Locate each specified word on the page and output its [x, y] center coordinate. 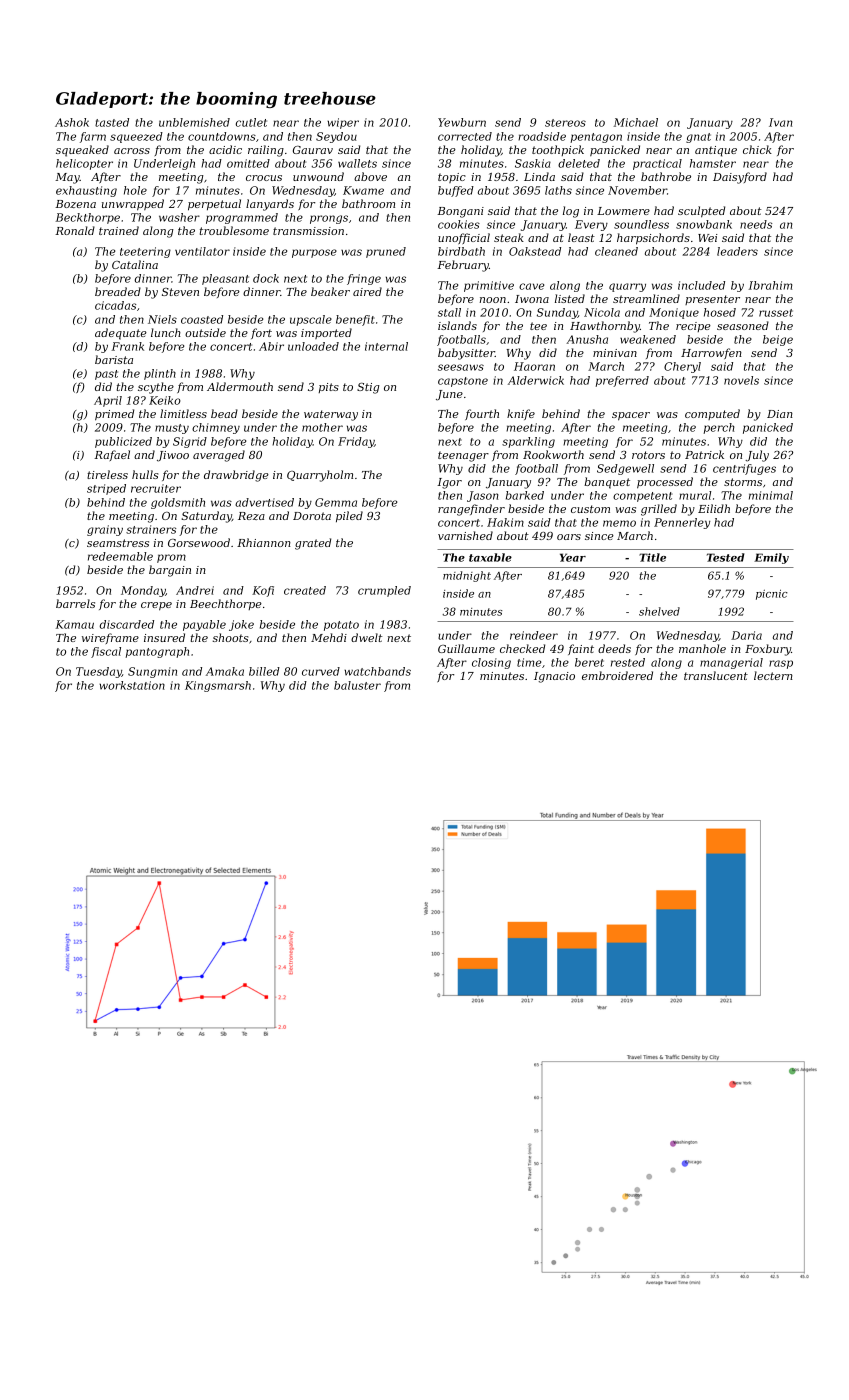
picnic [772, 594]
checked [522, 648]
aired [367, 291]
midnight [467, 576]
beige [778, 340]
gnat [698, 138]
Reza [251, 516]
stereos [565, 123]
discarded [126, 624]
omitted [248, 163]
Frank [128, 346]
